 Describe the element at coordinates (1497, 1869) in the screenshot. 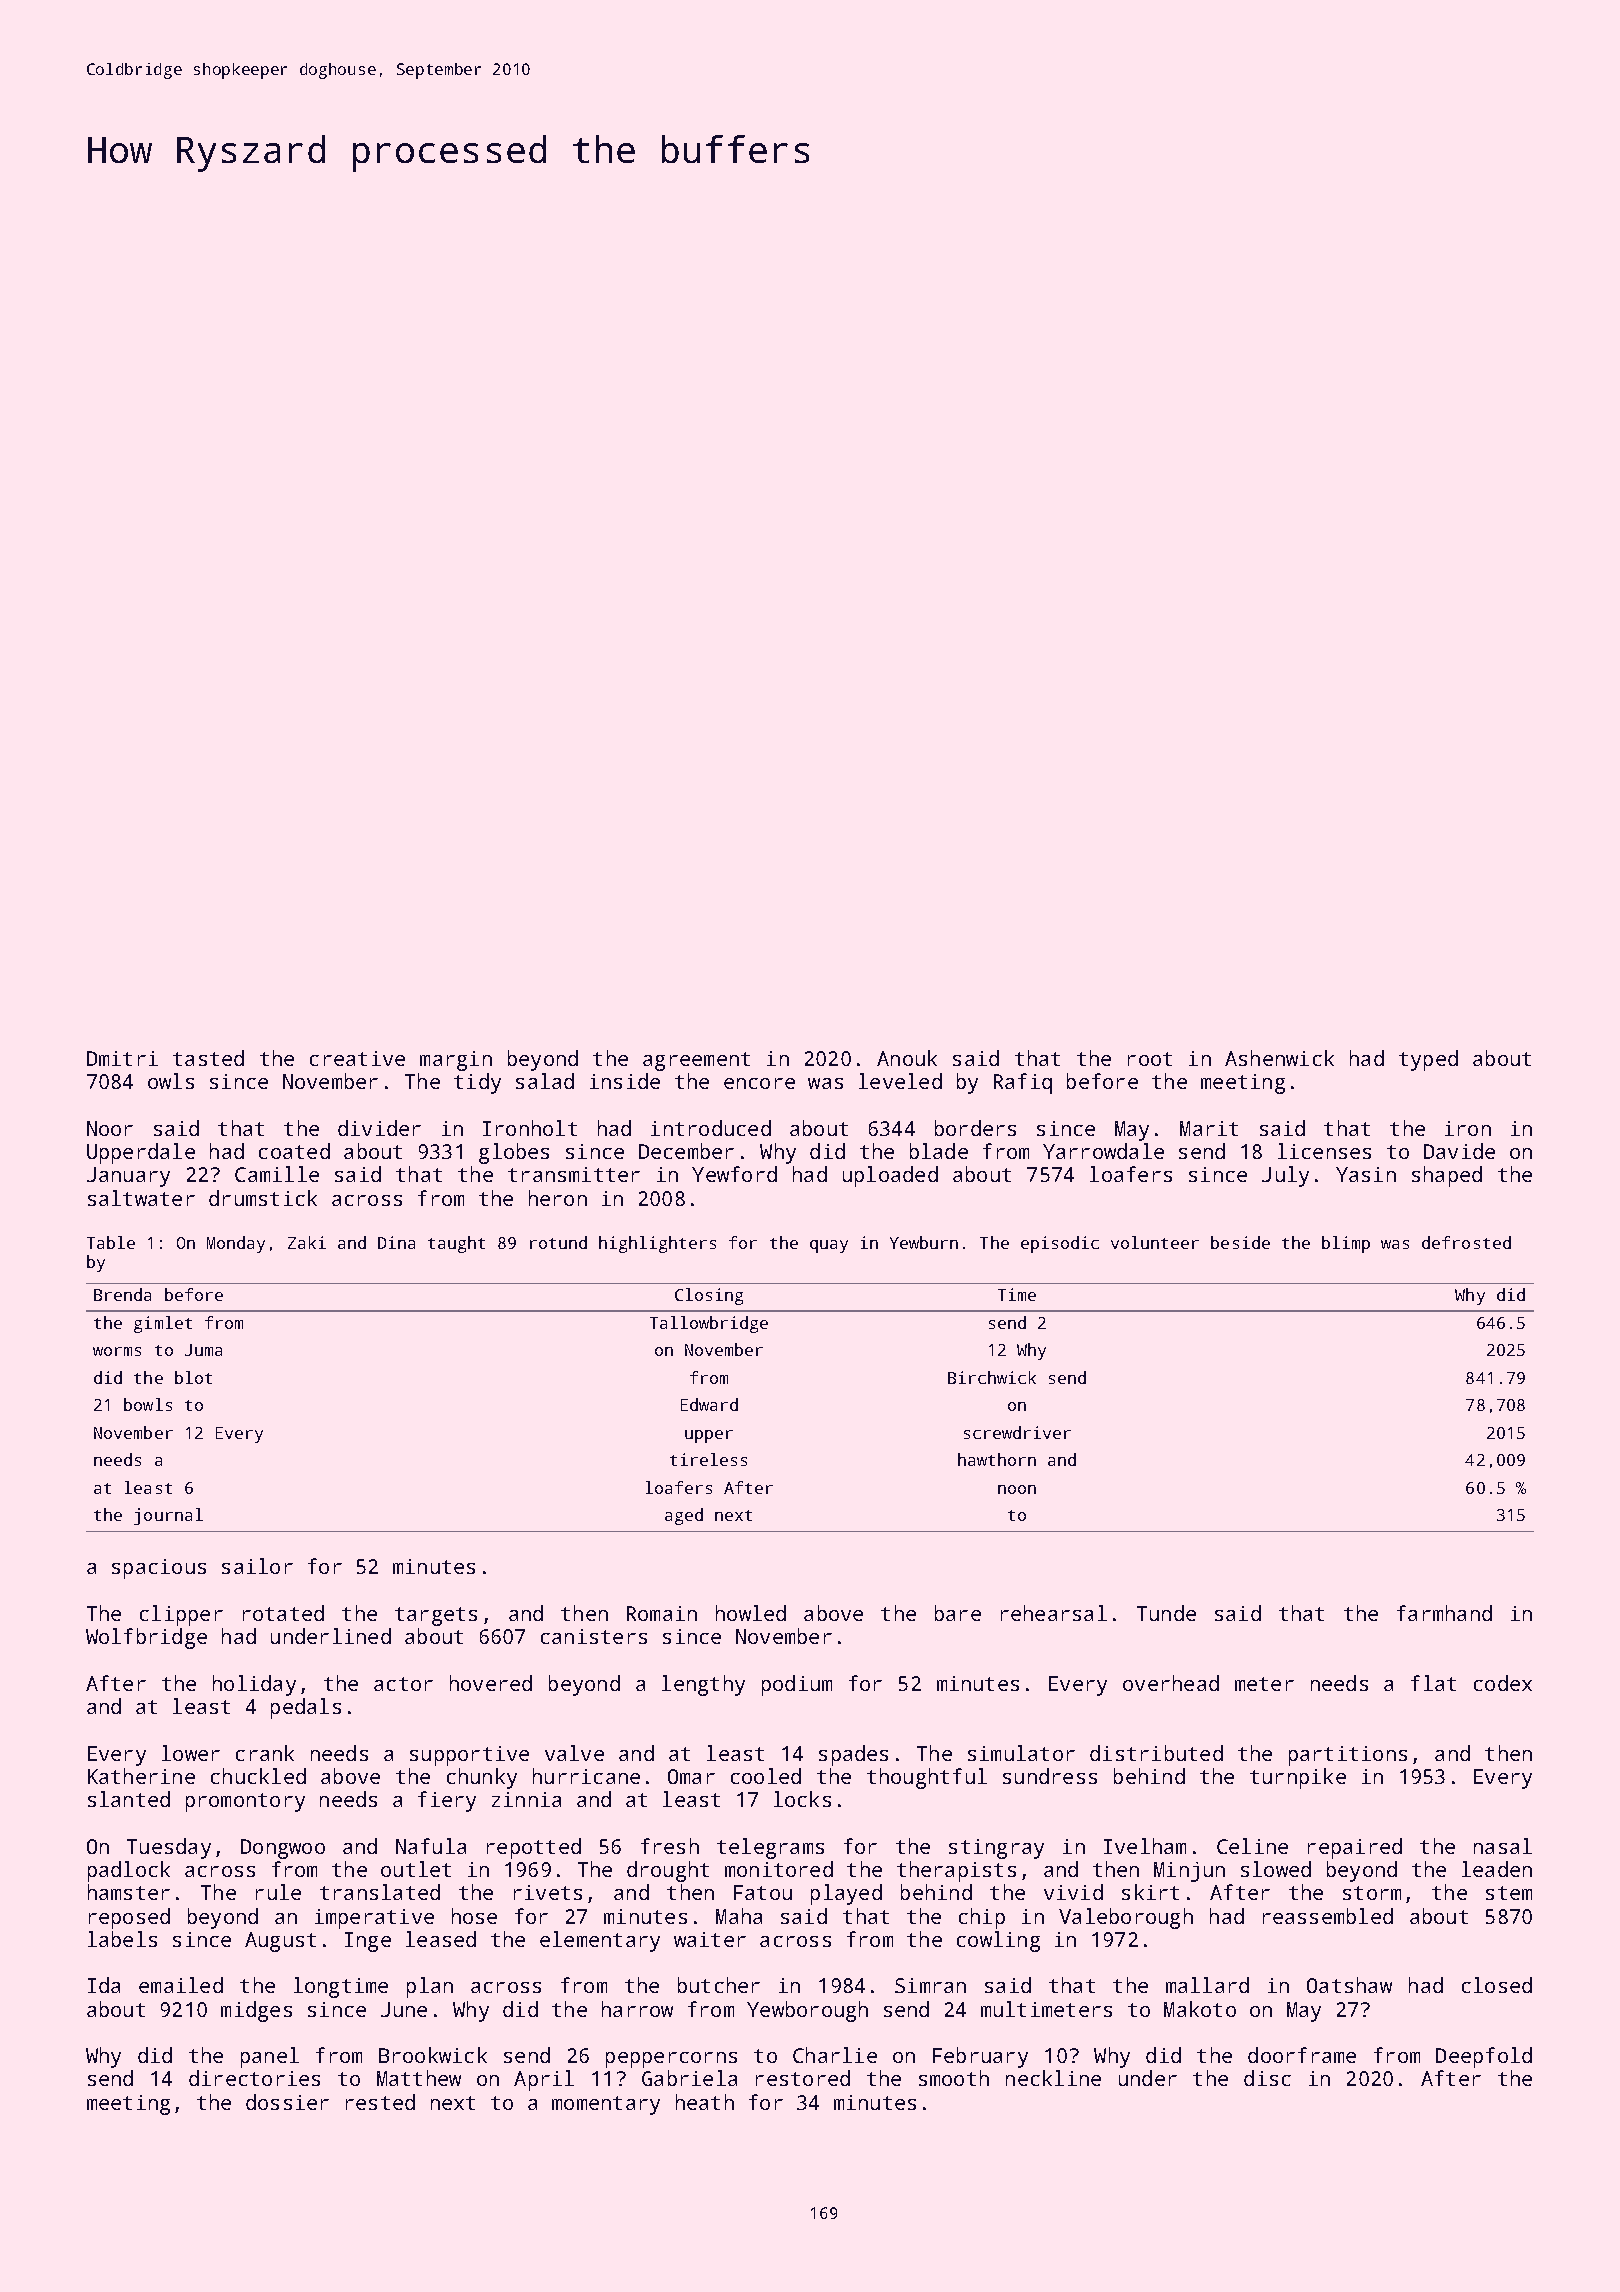

I see `leaden` at that location.
